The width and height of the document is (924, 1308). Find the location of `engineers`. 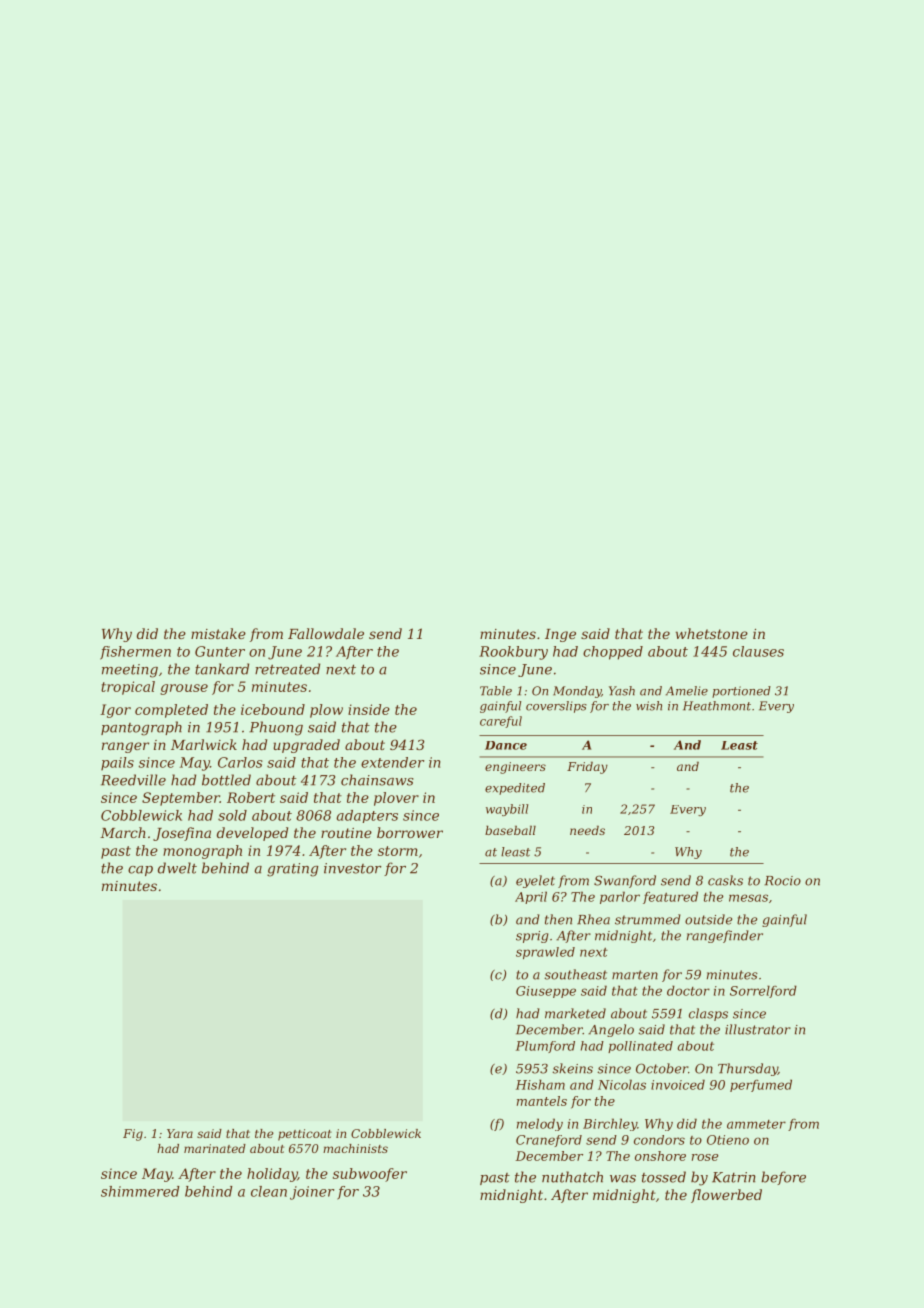

engineers is located at coordinates (515, 768).
